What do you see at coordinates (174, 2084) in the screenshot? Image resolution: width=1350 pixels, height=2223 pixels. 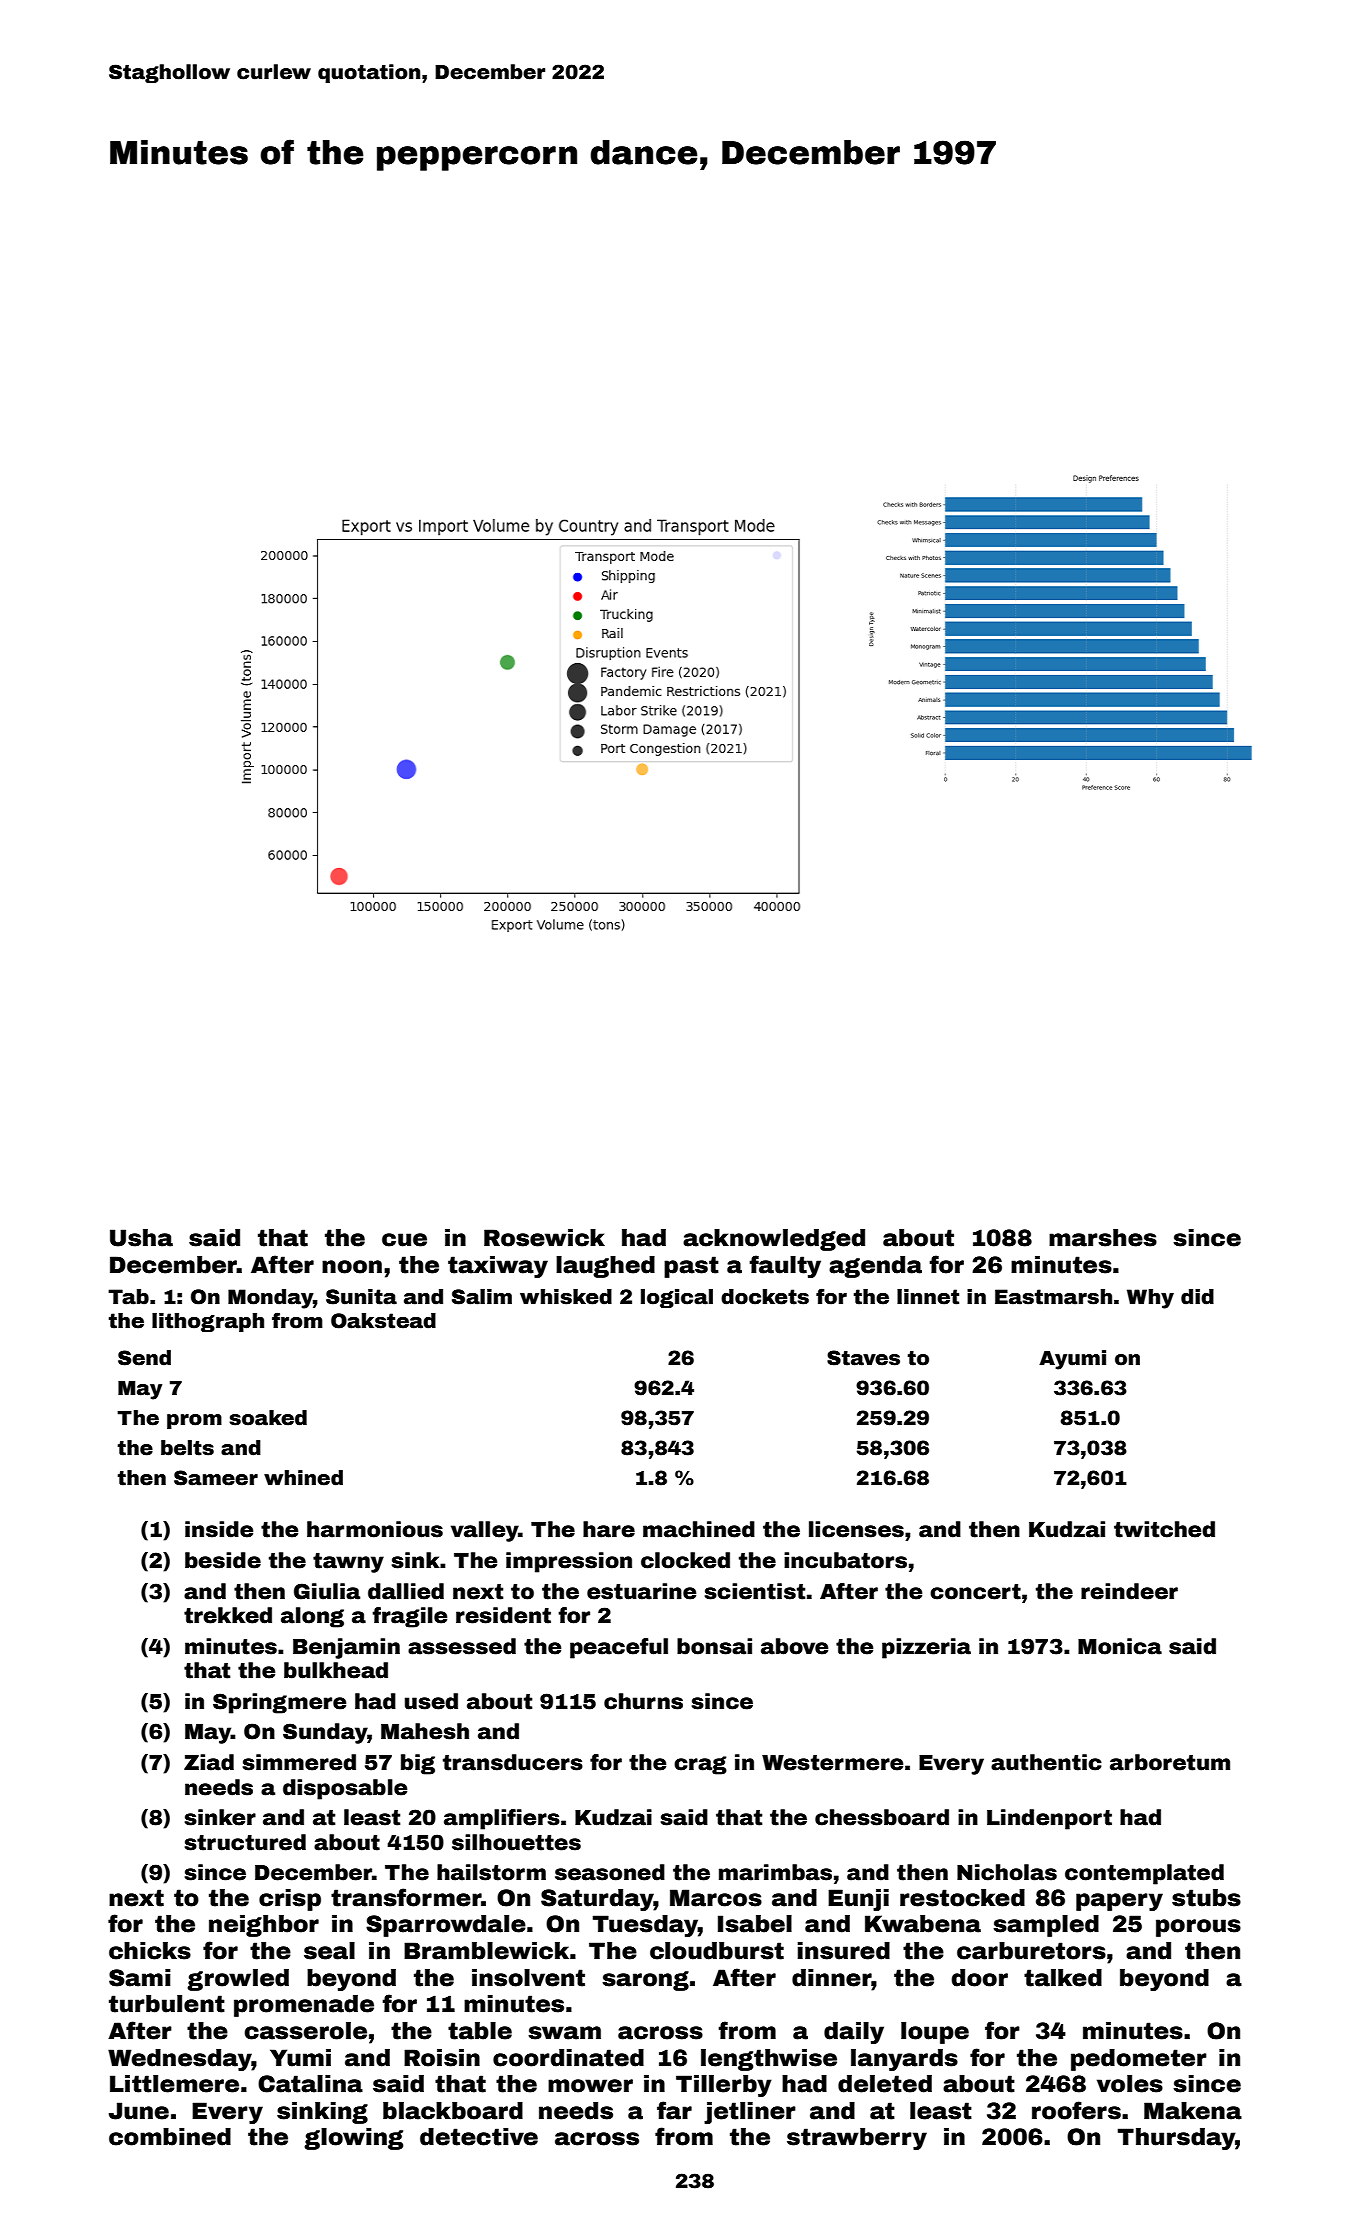 I see `Littlemere` at bounding box center [174, 2084].
